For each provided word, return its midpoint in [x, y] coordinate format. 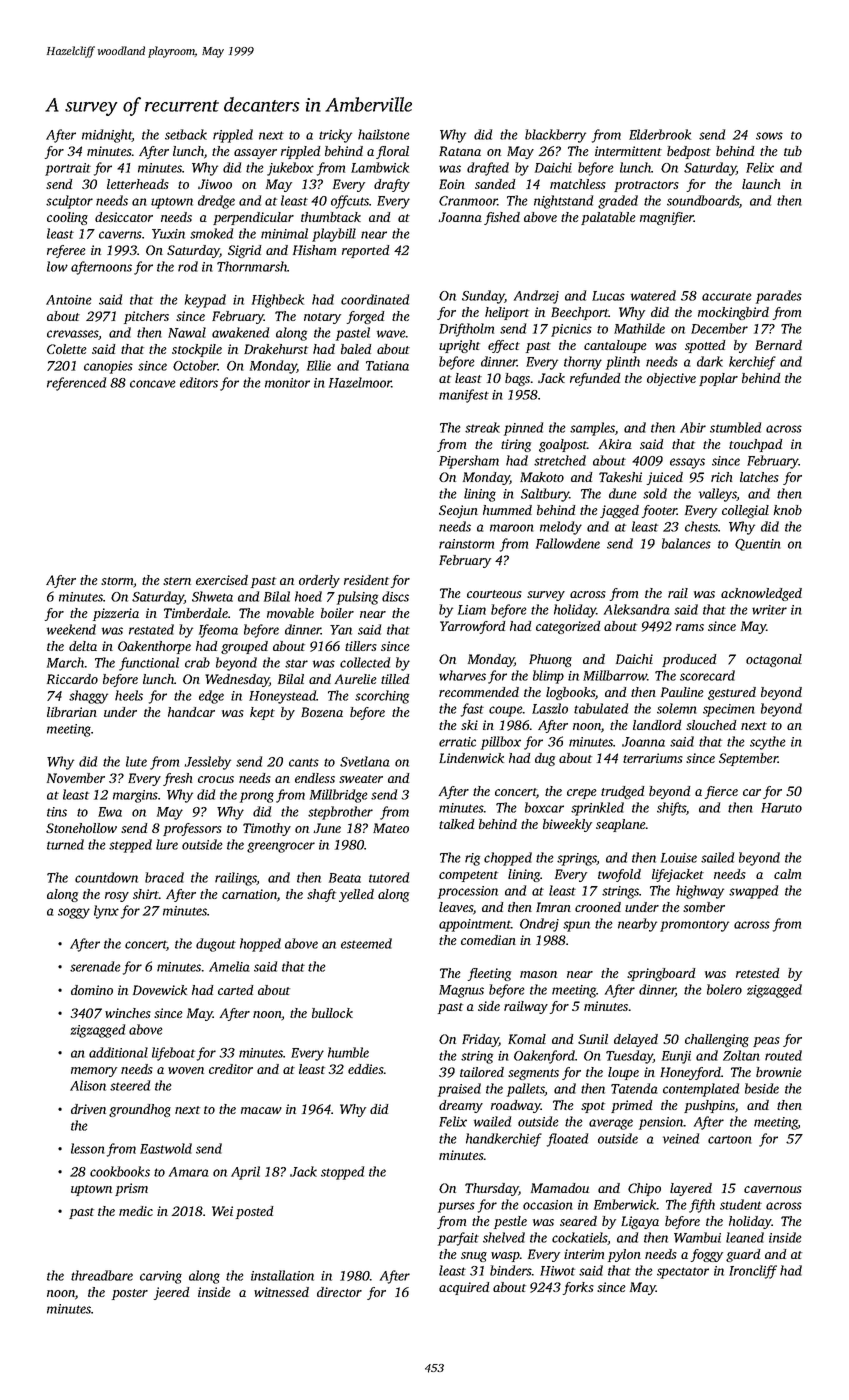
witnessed [281, 1292]
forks [578, 1288]
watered [653, 295]
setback [186, 134]
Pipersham [469, 462]
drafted [488, 169]
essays [687, 463]
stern [177, 581]
